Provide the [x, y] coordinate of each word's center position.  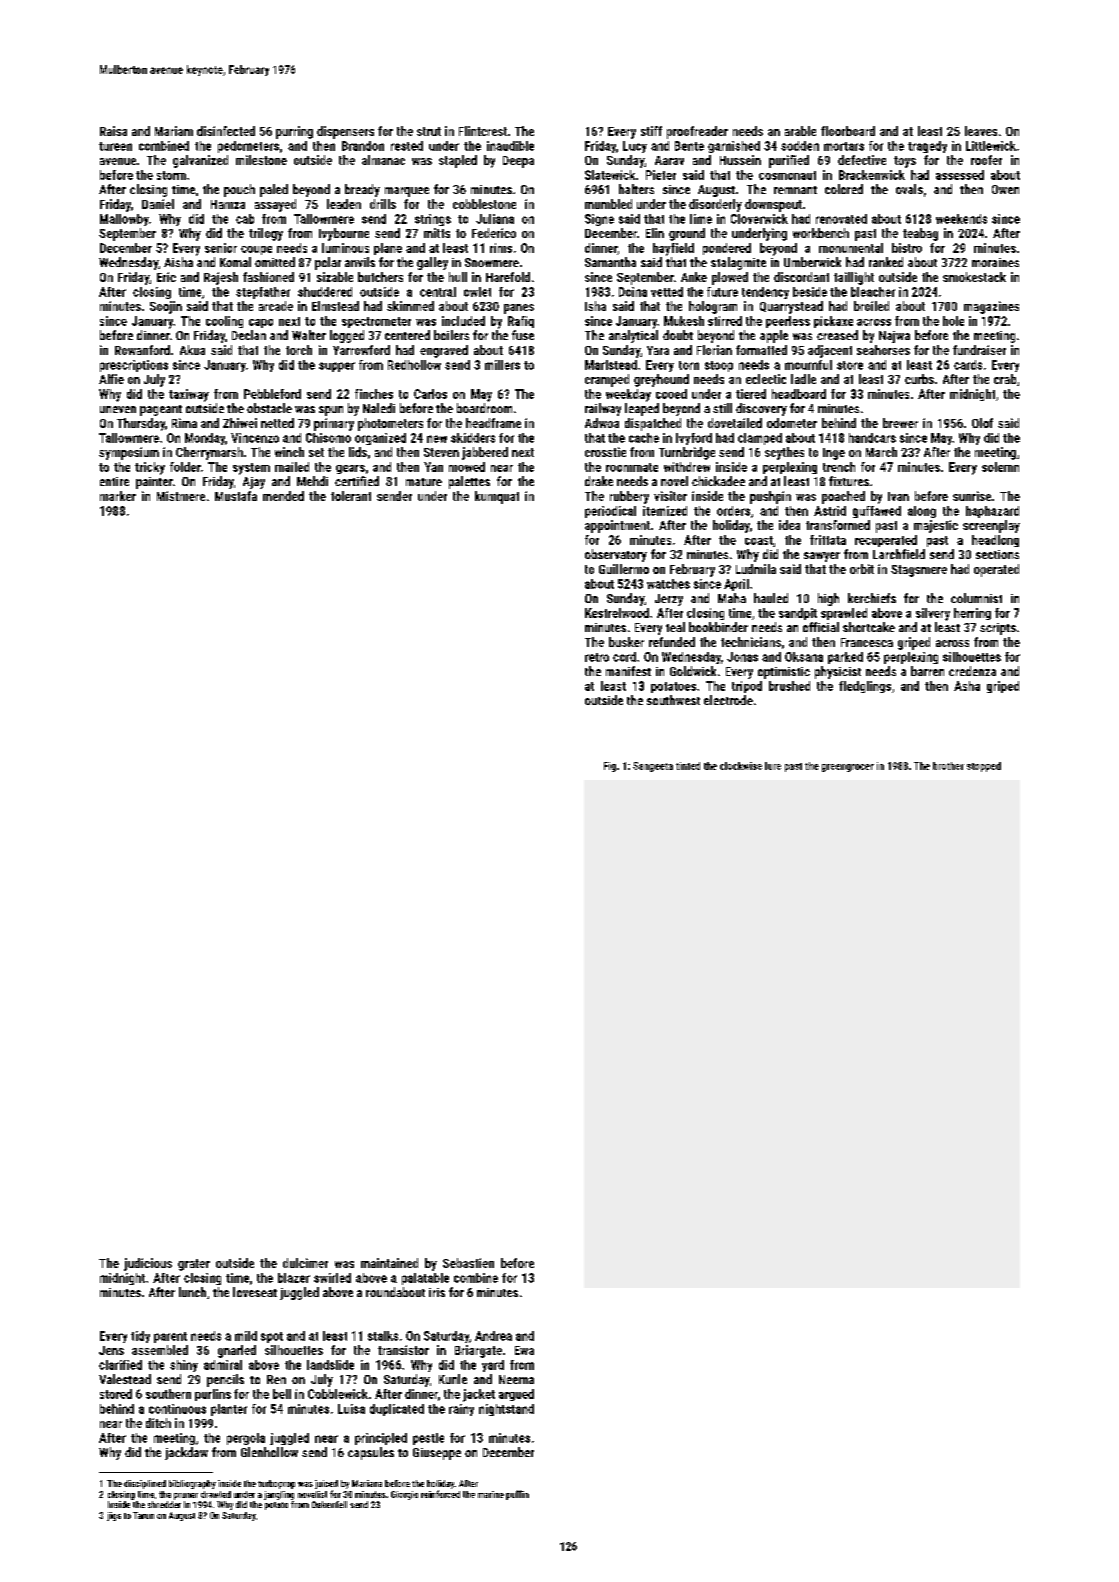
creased [837, 335]
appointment [617, 526]
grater [194, 1265]
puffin [517, 1495]
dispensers [345, 132]
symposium [129, 453]
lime [701, 219]
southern [168, 1394]
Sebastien [468, 1263]
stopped [984, 767]
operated [996, 570]
